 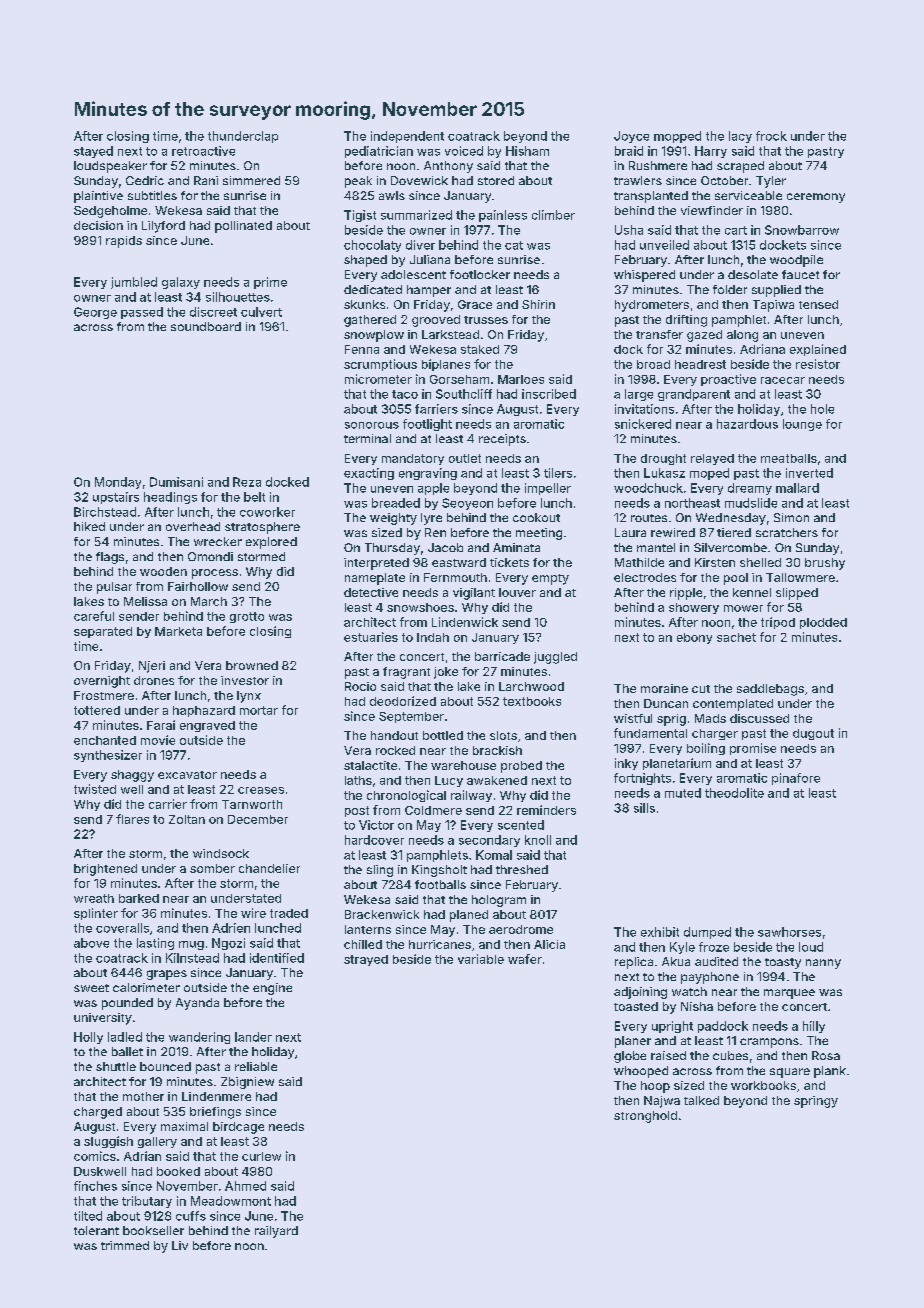 I want to click on Meadowmont, so click(x=231, y=1201).
